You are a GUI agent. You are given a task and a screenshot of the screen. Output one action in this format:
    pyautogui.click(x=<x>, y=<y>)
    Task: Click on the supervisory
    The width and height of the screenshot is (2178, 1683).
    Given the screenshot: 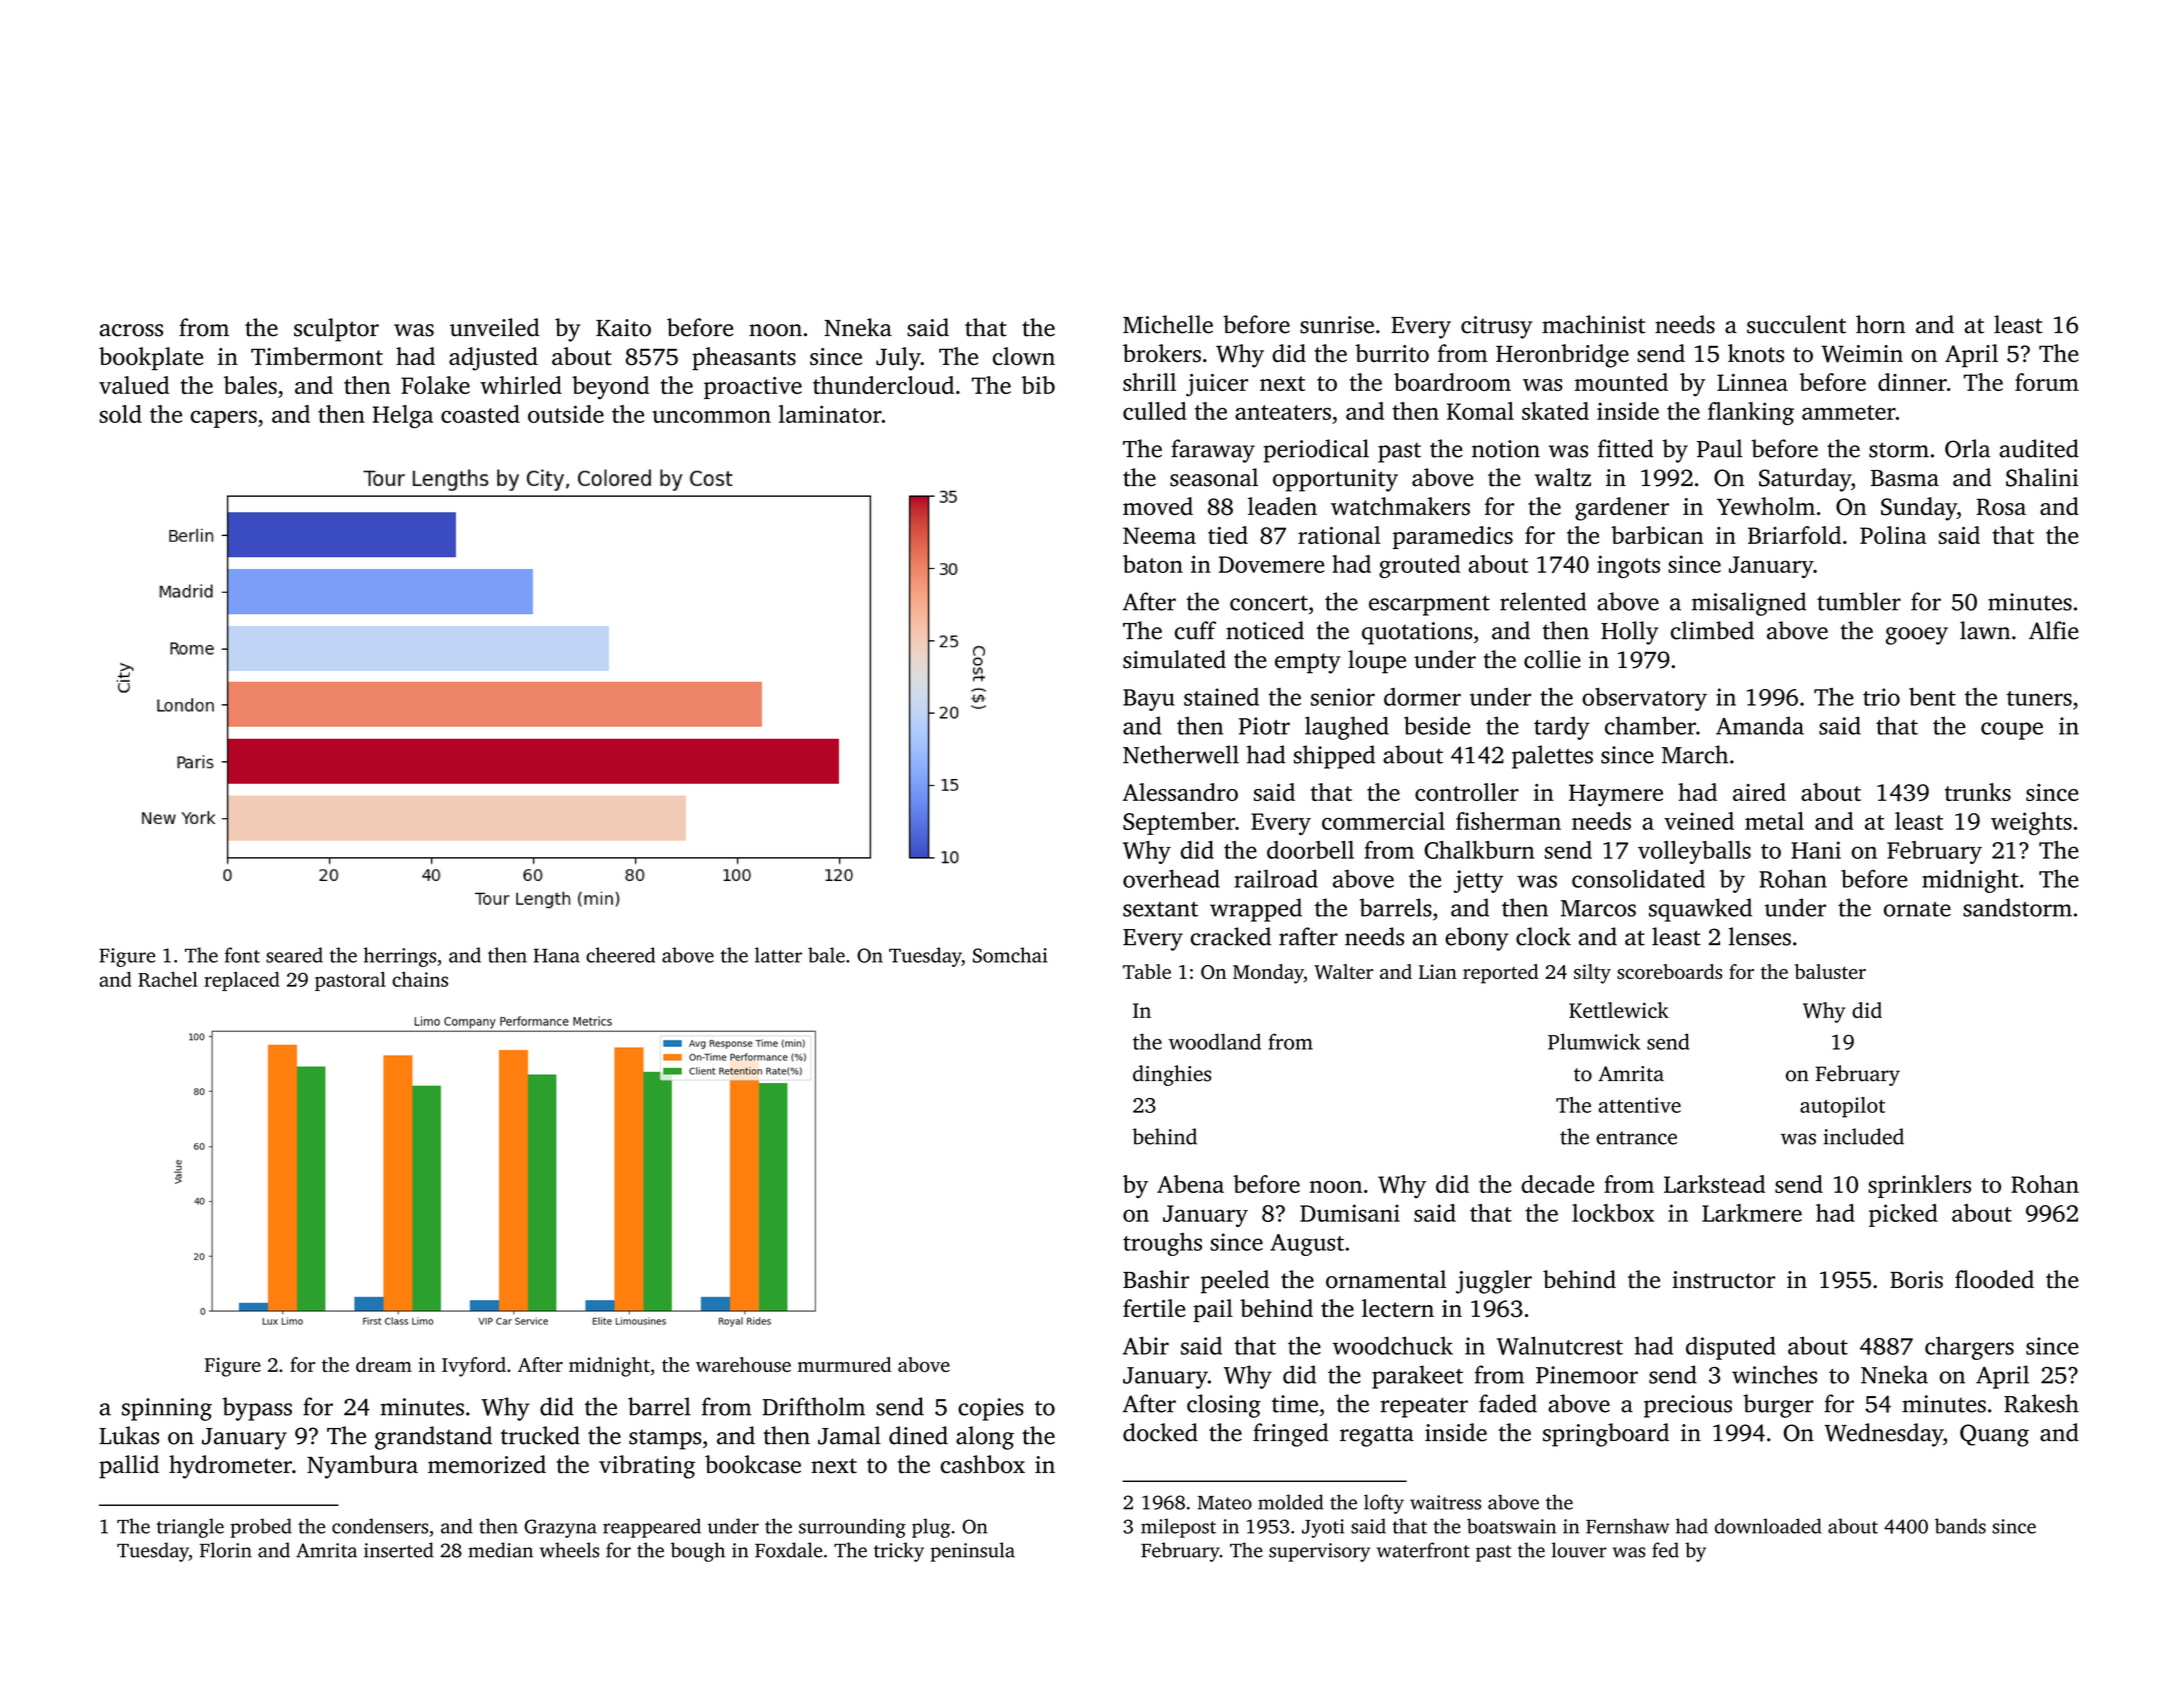 What is the action you would take?
    pyautogui.click(x=1319, y=1552)
